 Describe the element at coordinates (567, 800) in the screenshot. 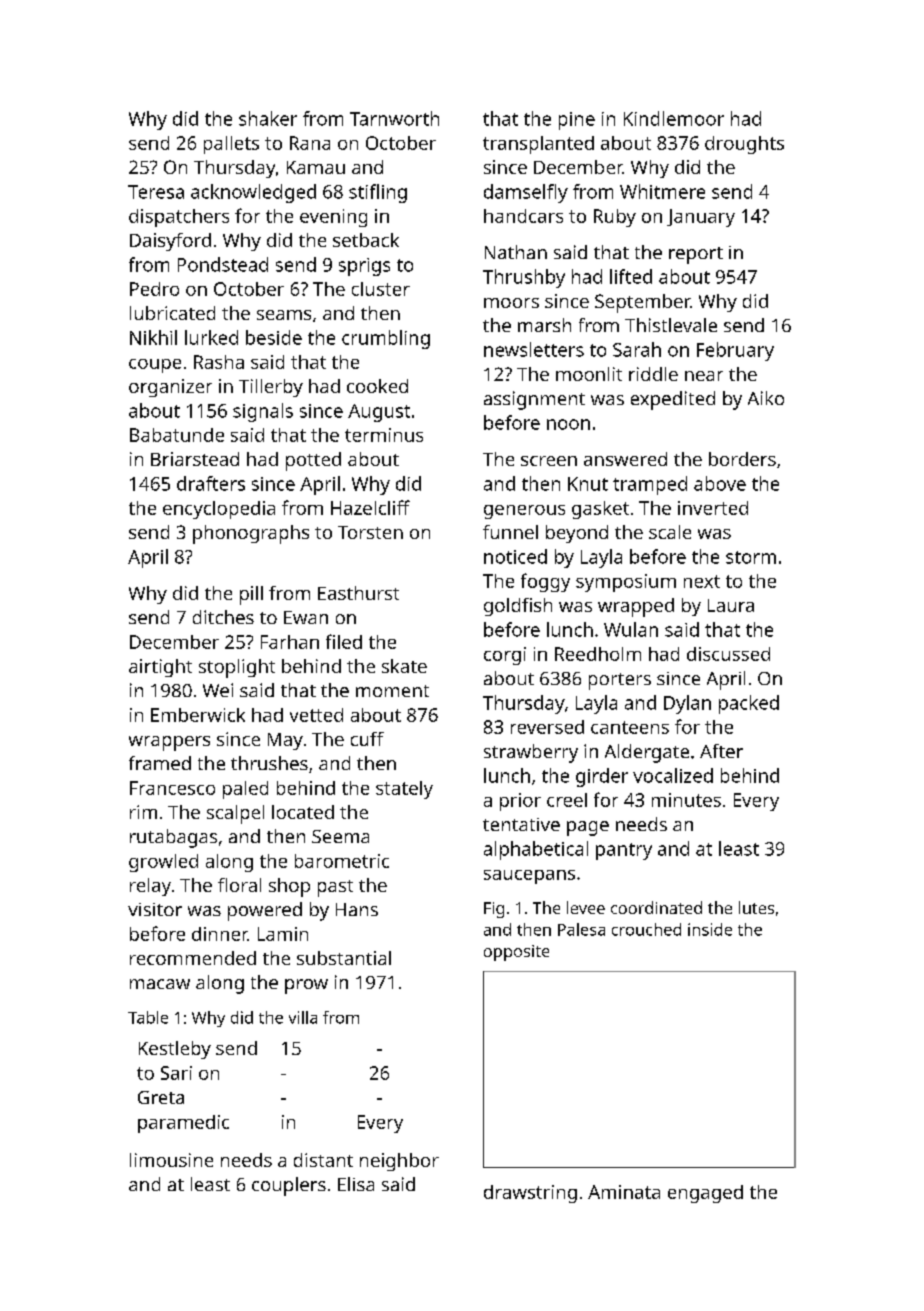

I see `creel` at that location.
